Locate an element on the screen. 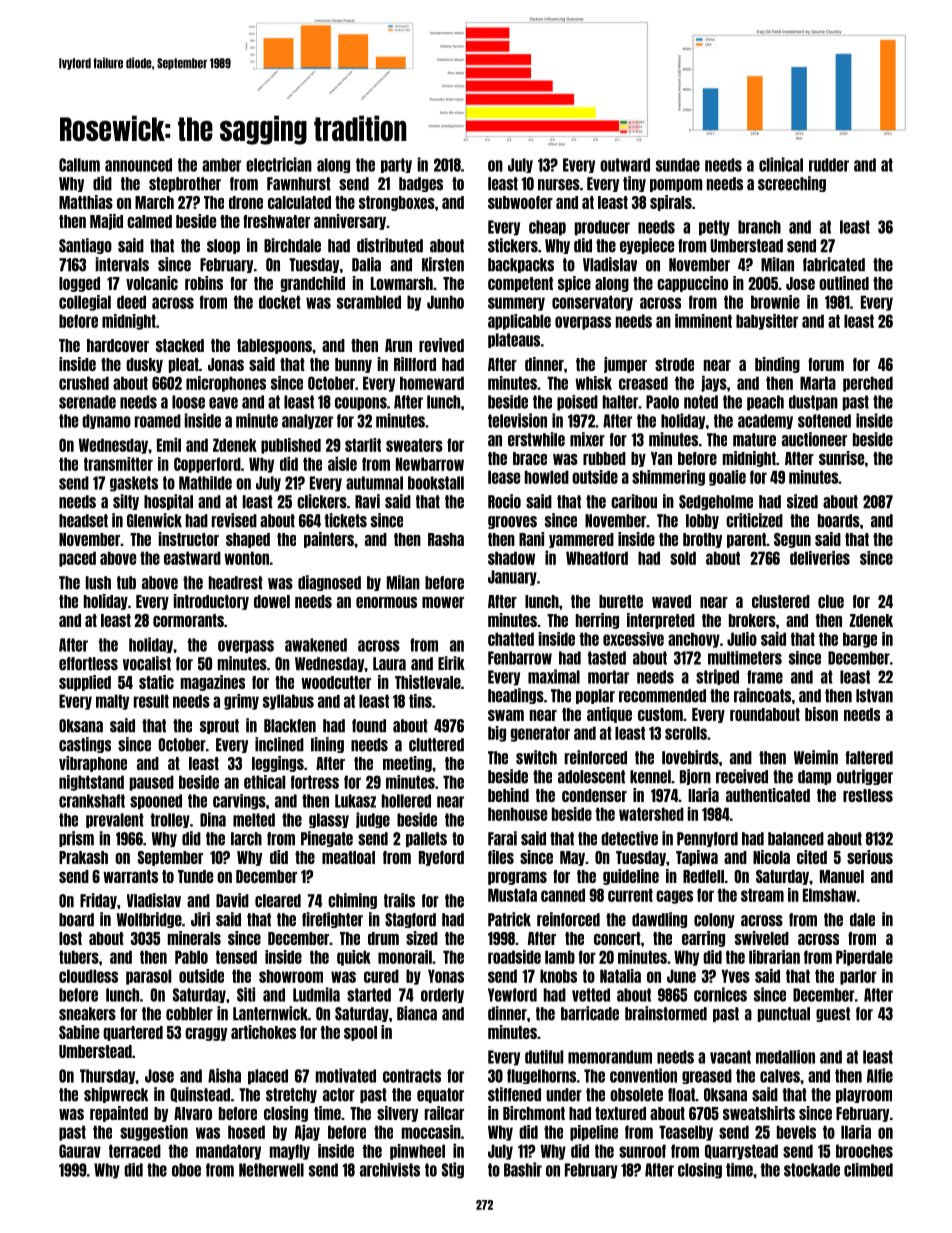 The image size is (952, 1233). quartered is located at coordinates (133, 1033).
